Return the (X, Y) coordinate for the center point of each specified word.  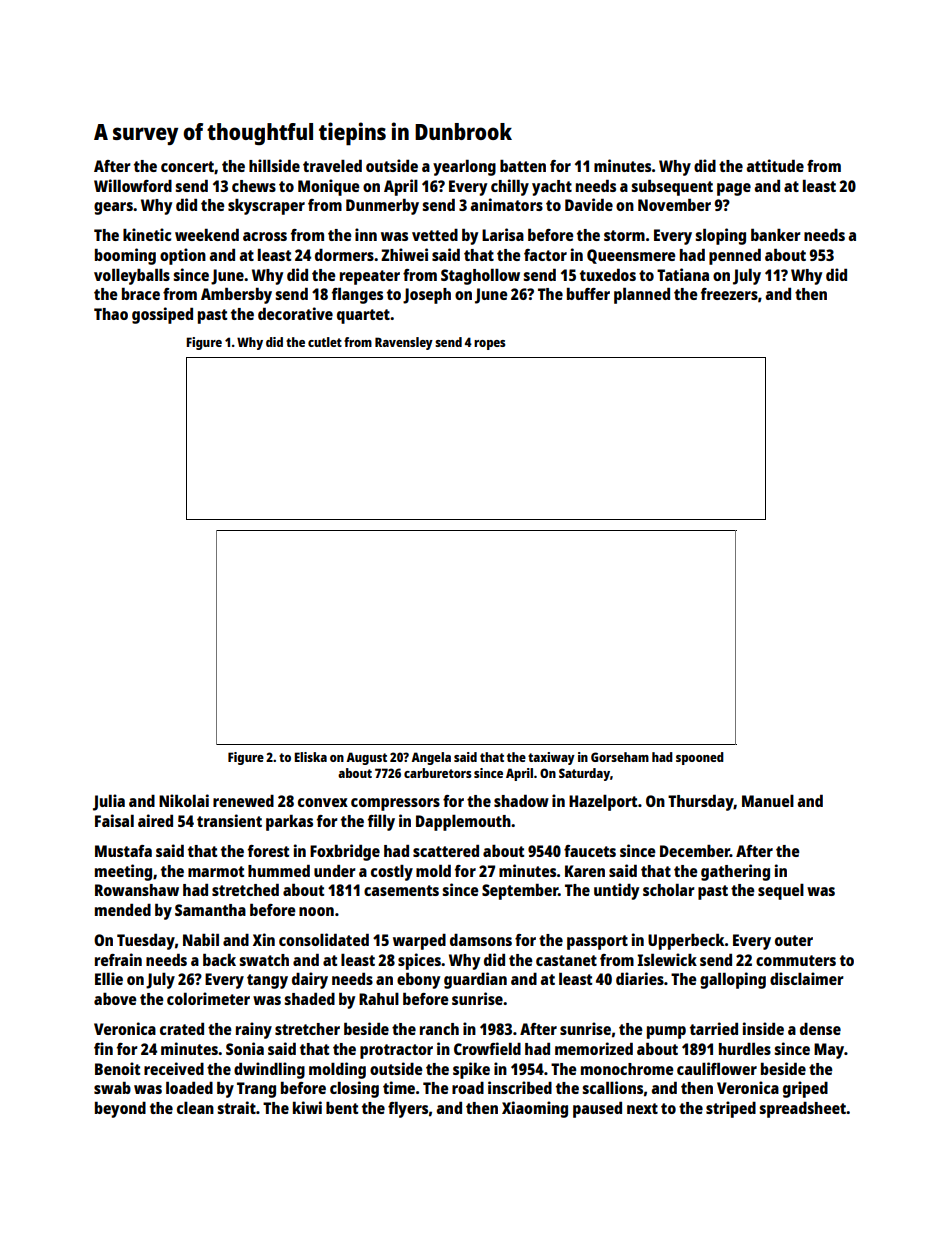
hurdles (745, 1048)
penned (735, 256)
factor (545, 255)
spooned (700, 758)
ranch (439, 1029)
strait (236, 1107)
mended (123, 909)
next (642, 1108)
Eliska (310, 757)
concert (187, 166)
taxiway (551, 758)
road (468, 1088)
